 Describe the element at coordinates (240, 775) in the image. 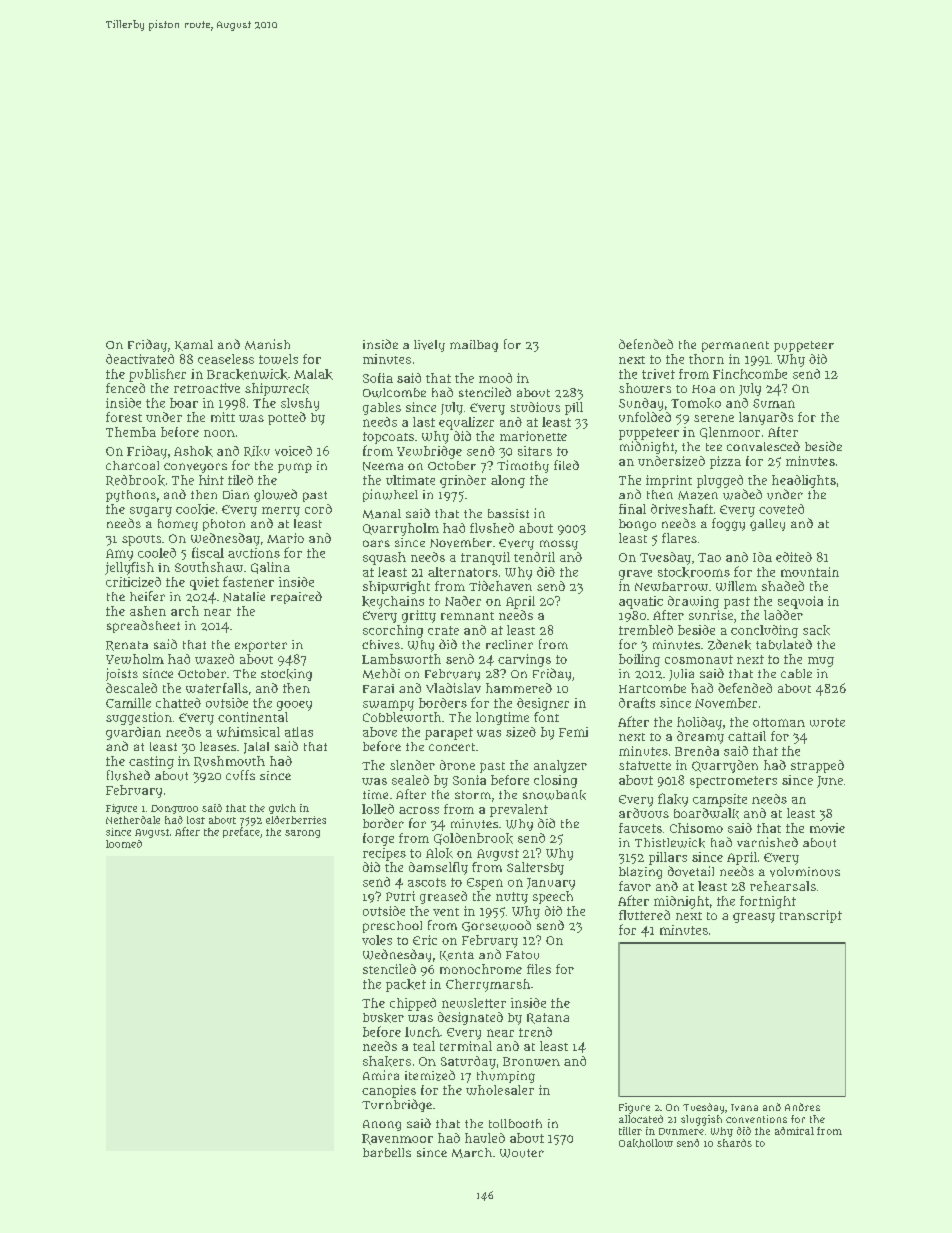

I see `cuffs` at that location.
